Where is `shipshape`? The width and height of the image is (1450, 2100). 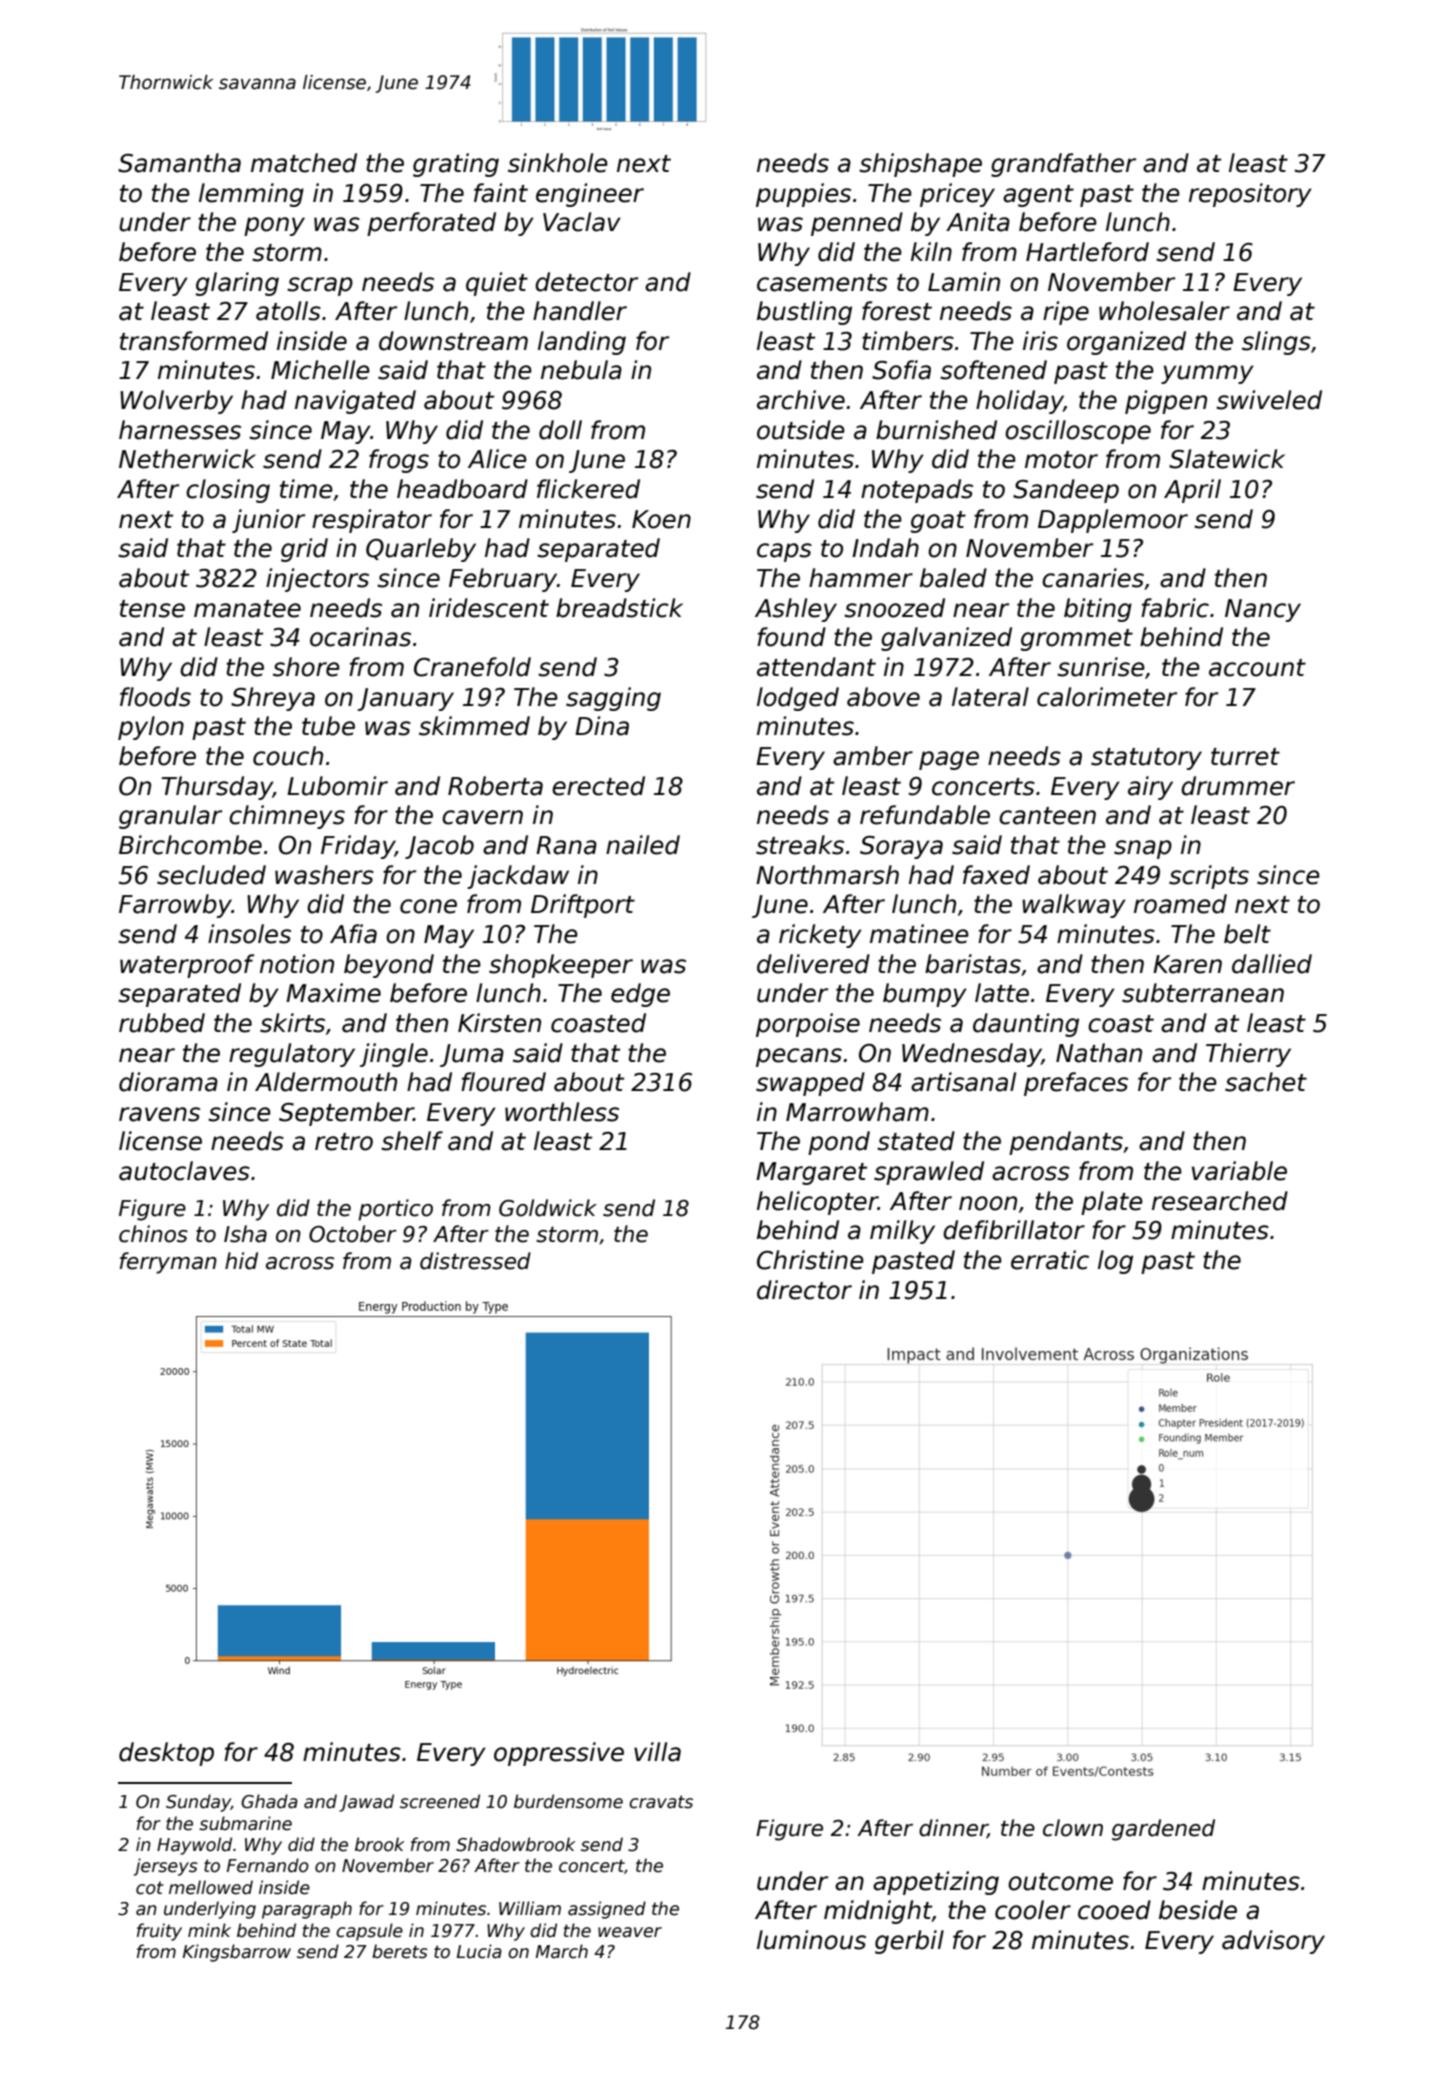 shipshape is located at coordinates (920, 165).
